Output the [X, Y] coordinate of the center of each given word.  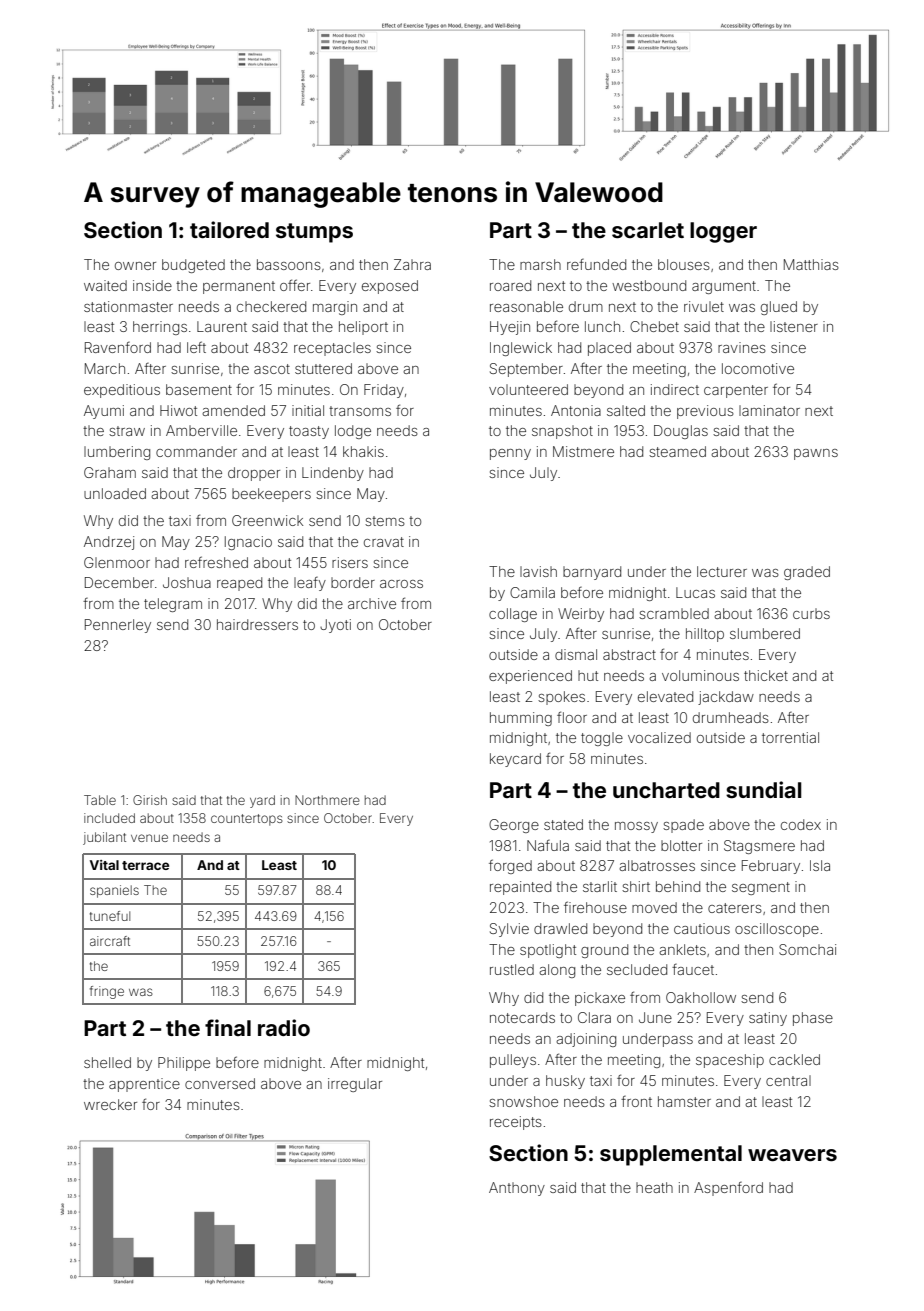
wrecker [110, 1104]
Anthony [517, 1189]
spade [683, 826]
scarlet [648, 230]
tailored [229, 229]
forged [510, 866]
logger [723, 232]
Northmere [327, 800]
